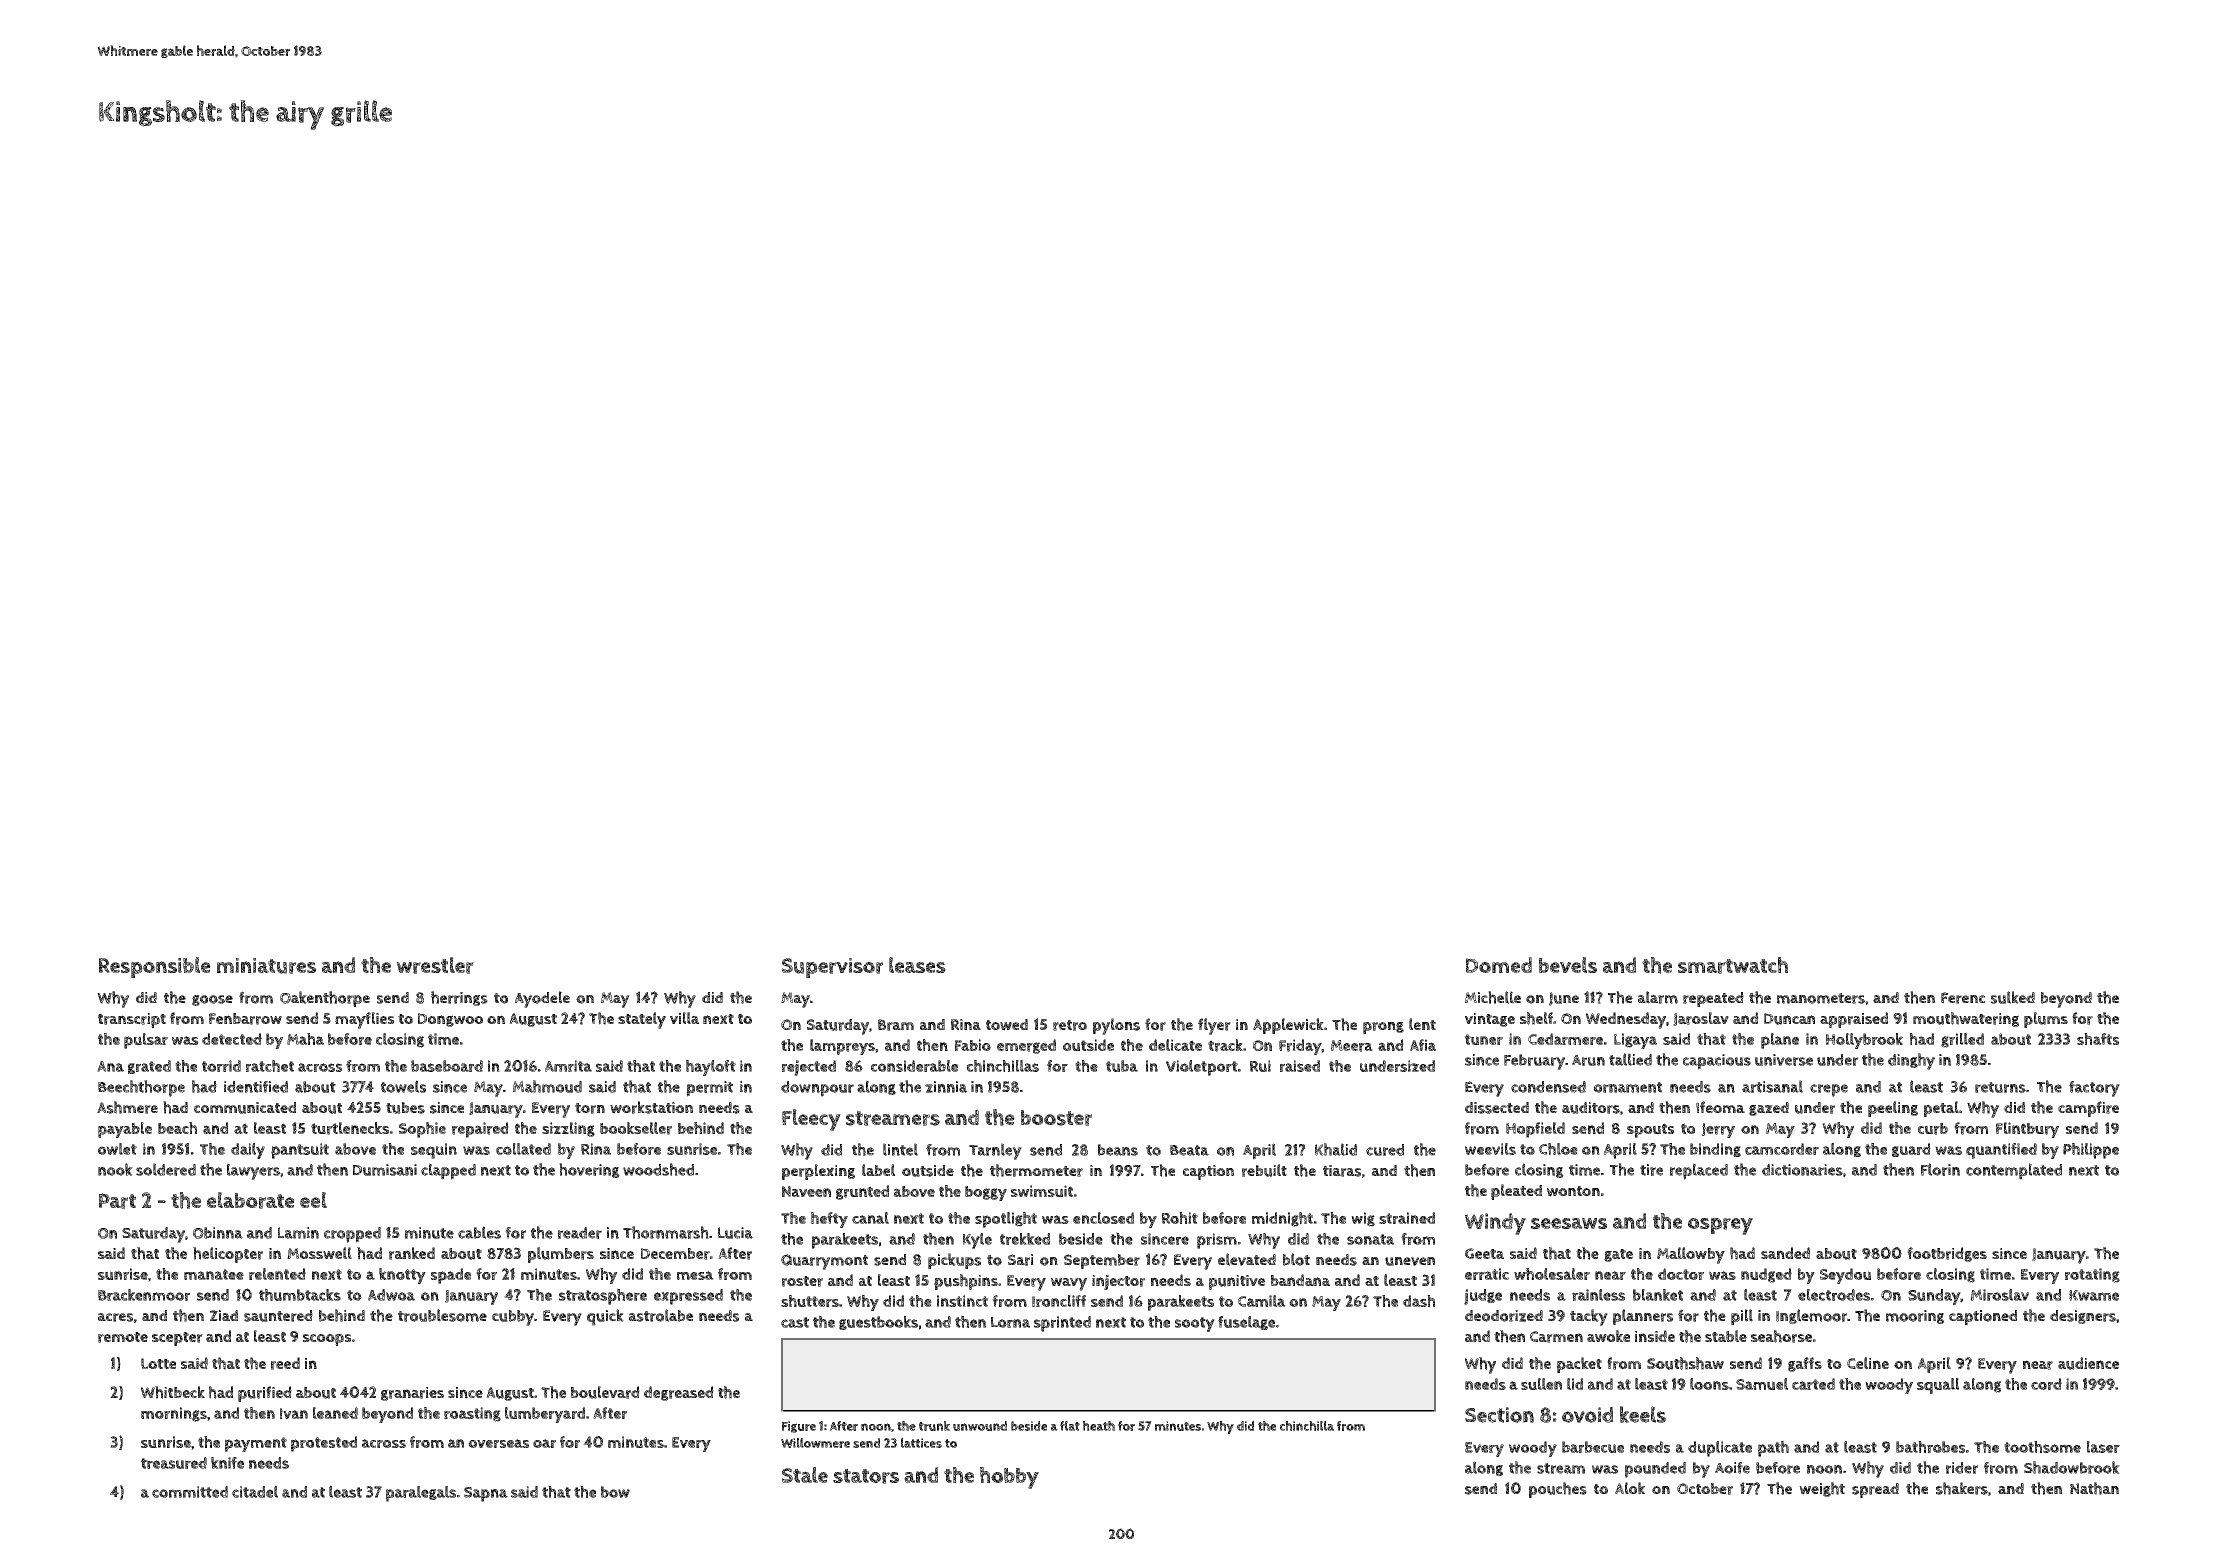 This screenshot has width=2217, height=1568. Describe the element at coordinates (1733, 965) in the screenshot. I see `smartwatch` at that location.
